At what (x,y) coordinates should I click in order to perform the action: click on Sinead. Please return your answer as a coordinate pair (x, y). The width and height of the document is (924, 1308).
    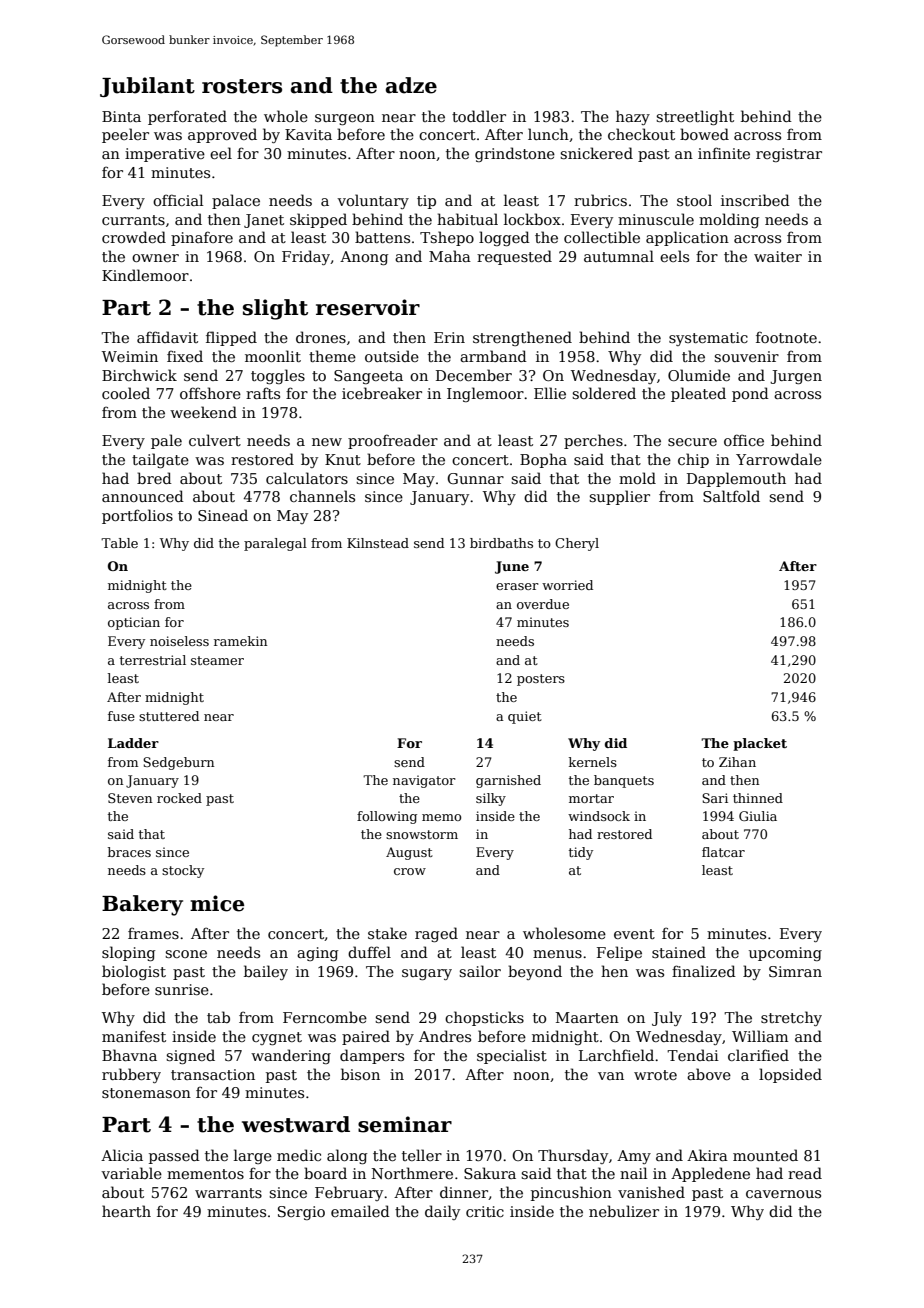
    Looking at the image, I should click on (223, 515).
